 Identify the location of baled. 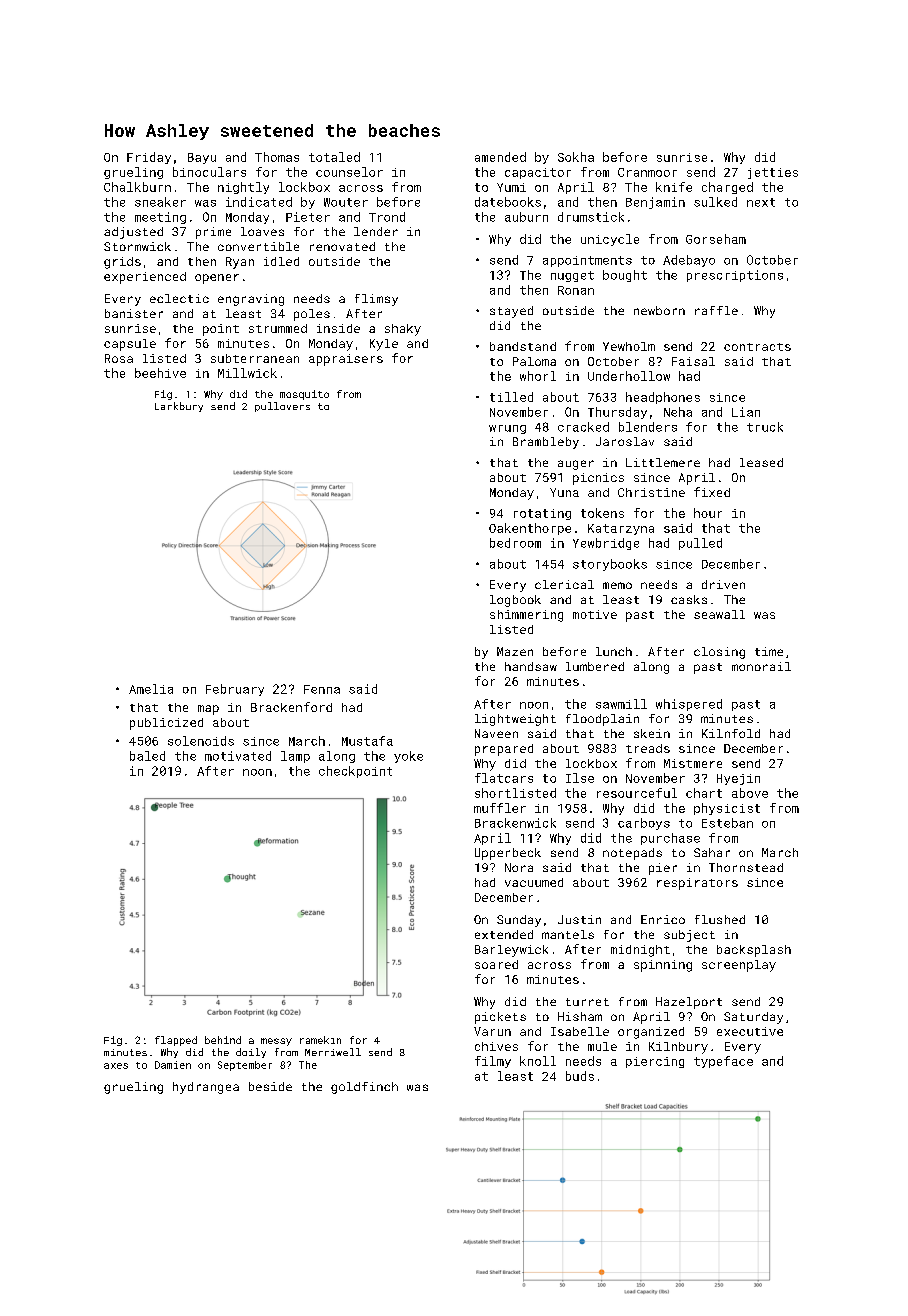
(147, 756).
